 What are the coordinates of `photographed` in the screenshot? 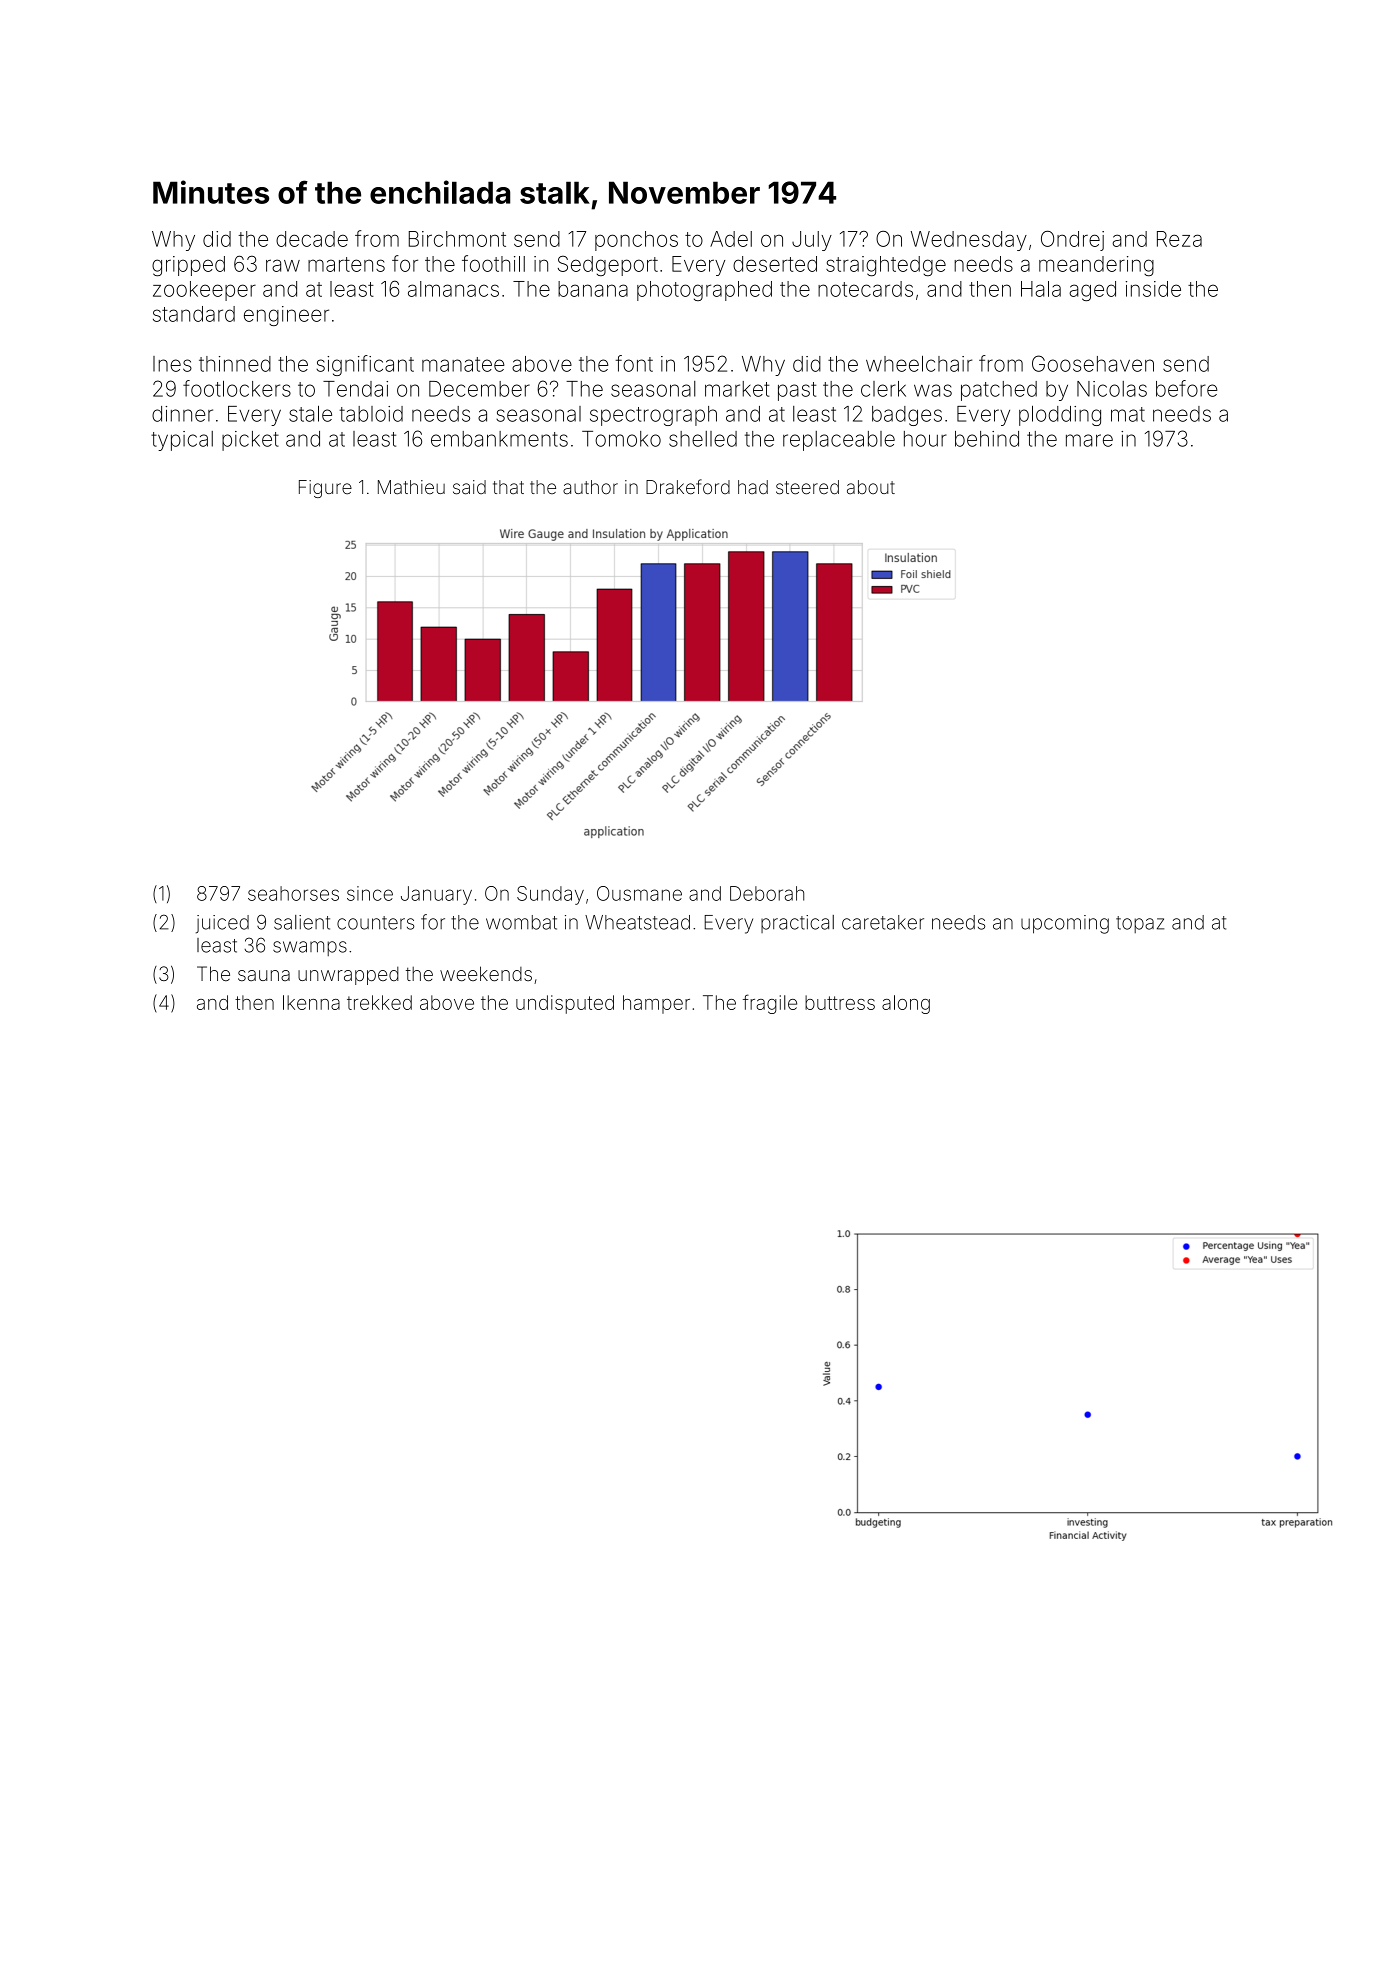 It's located at (704, 291).
